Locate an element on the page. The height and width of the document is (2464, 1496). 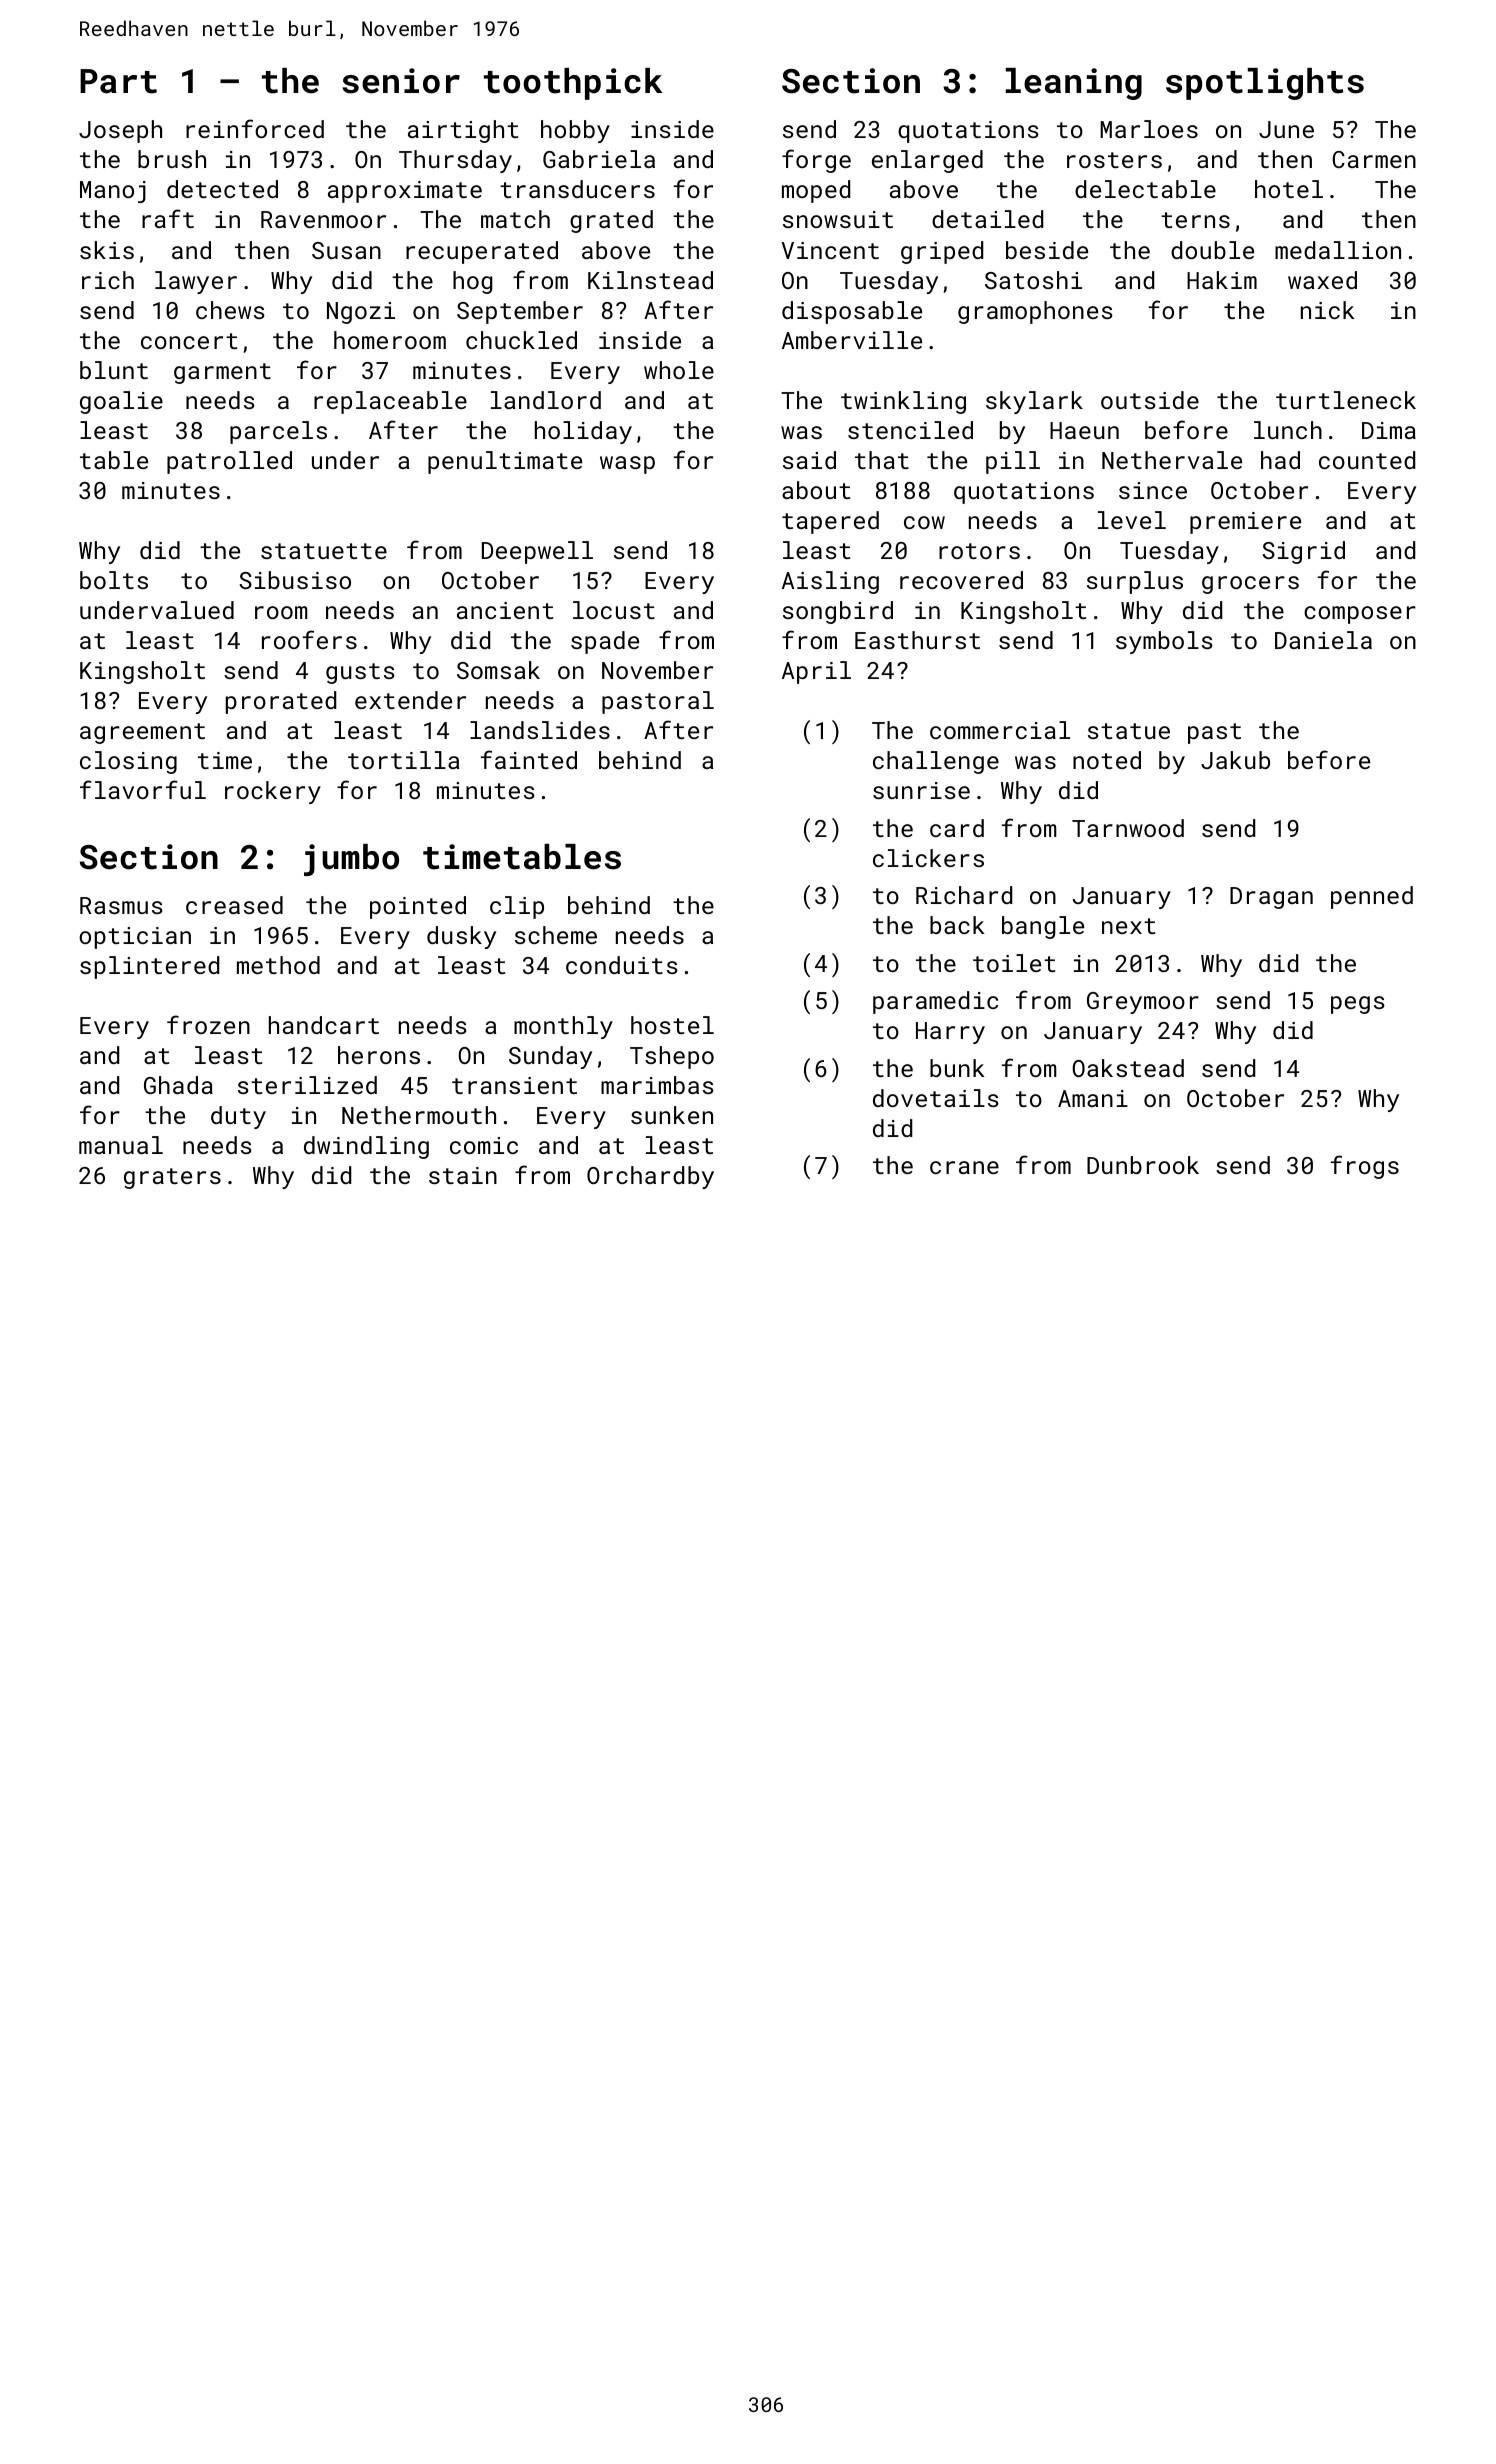
Joseph is located at coordinates (120, 131).
